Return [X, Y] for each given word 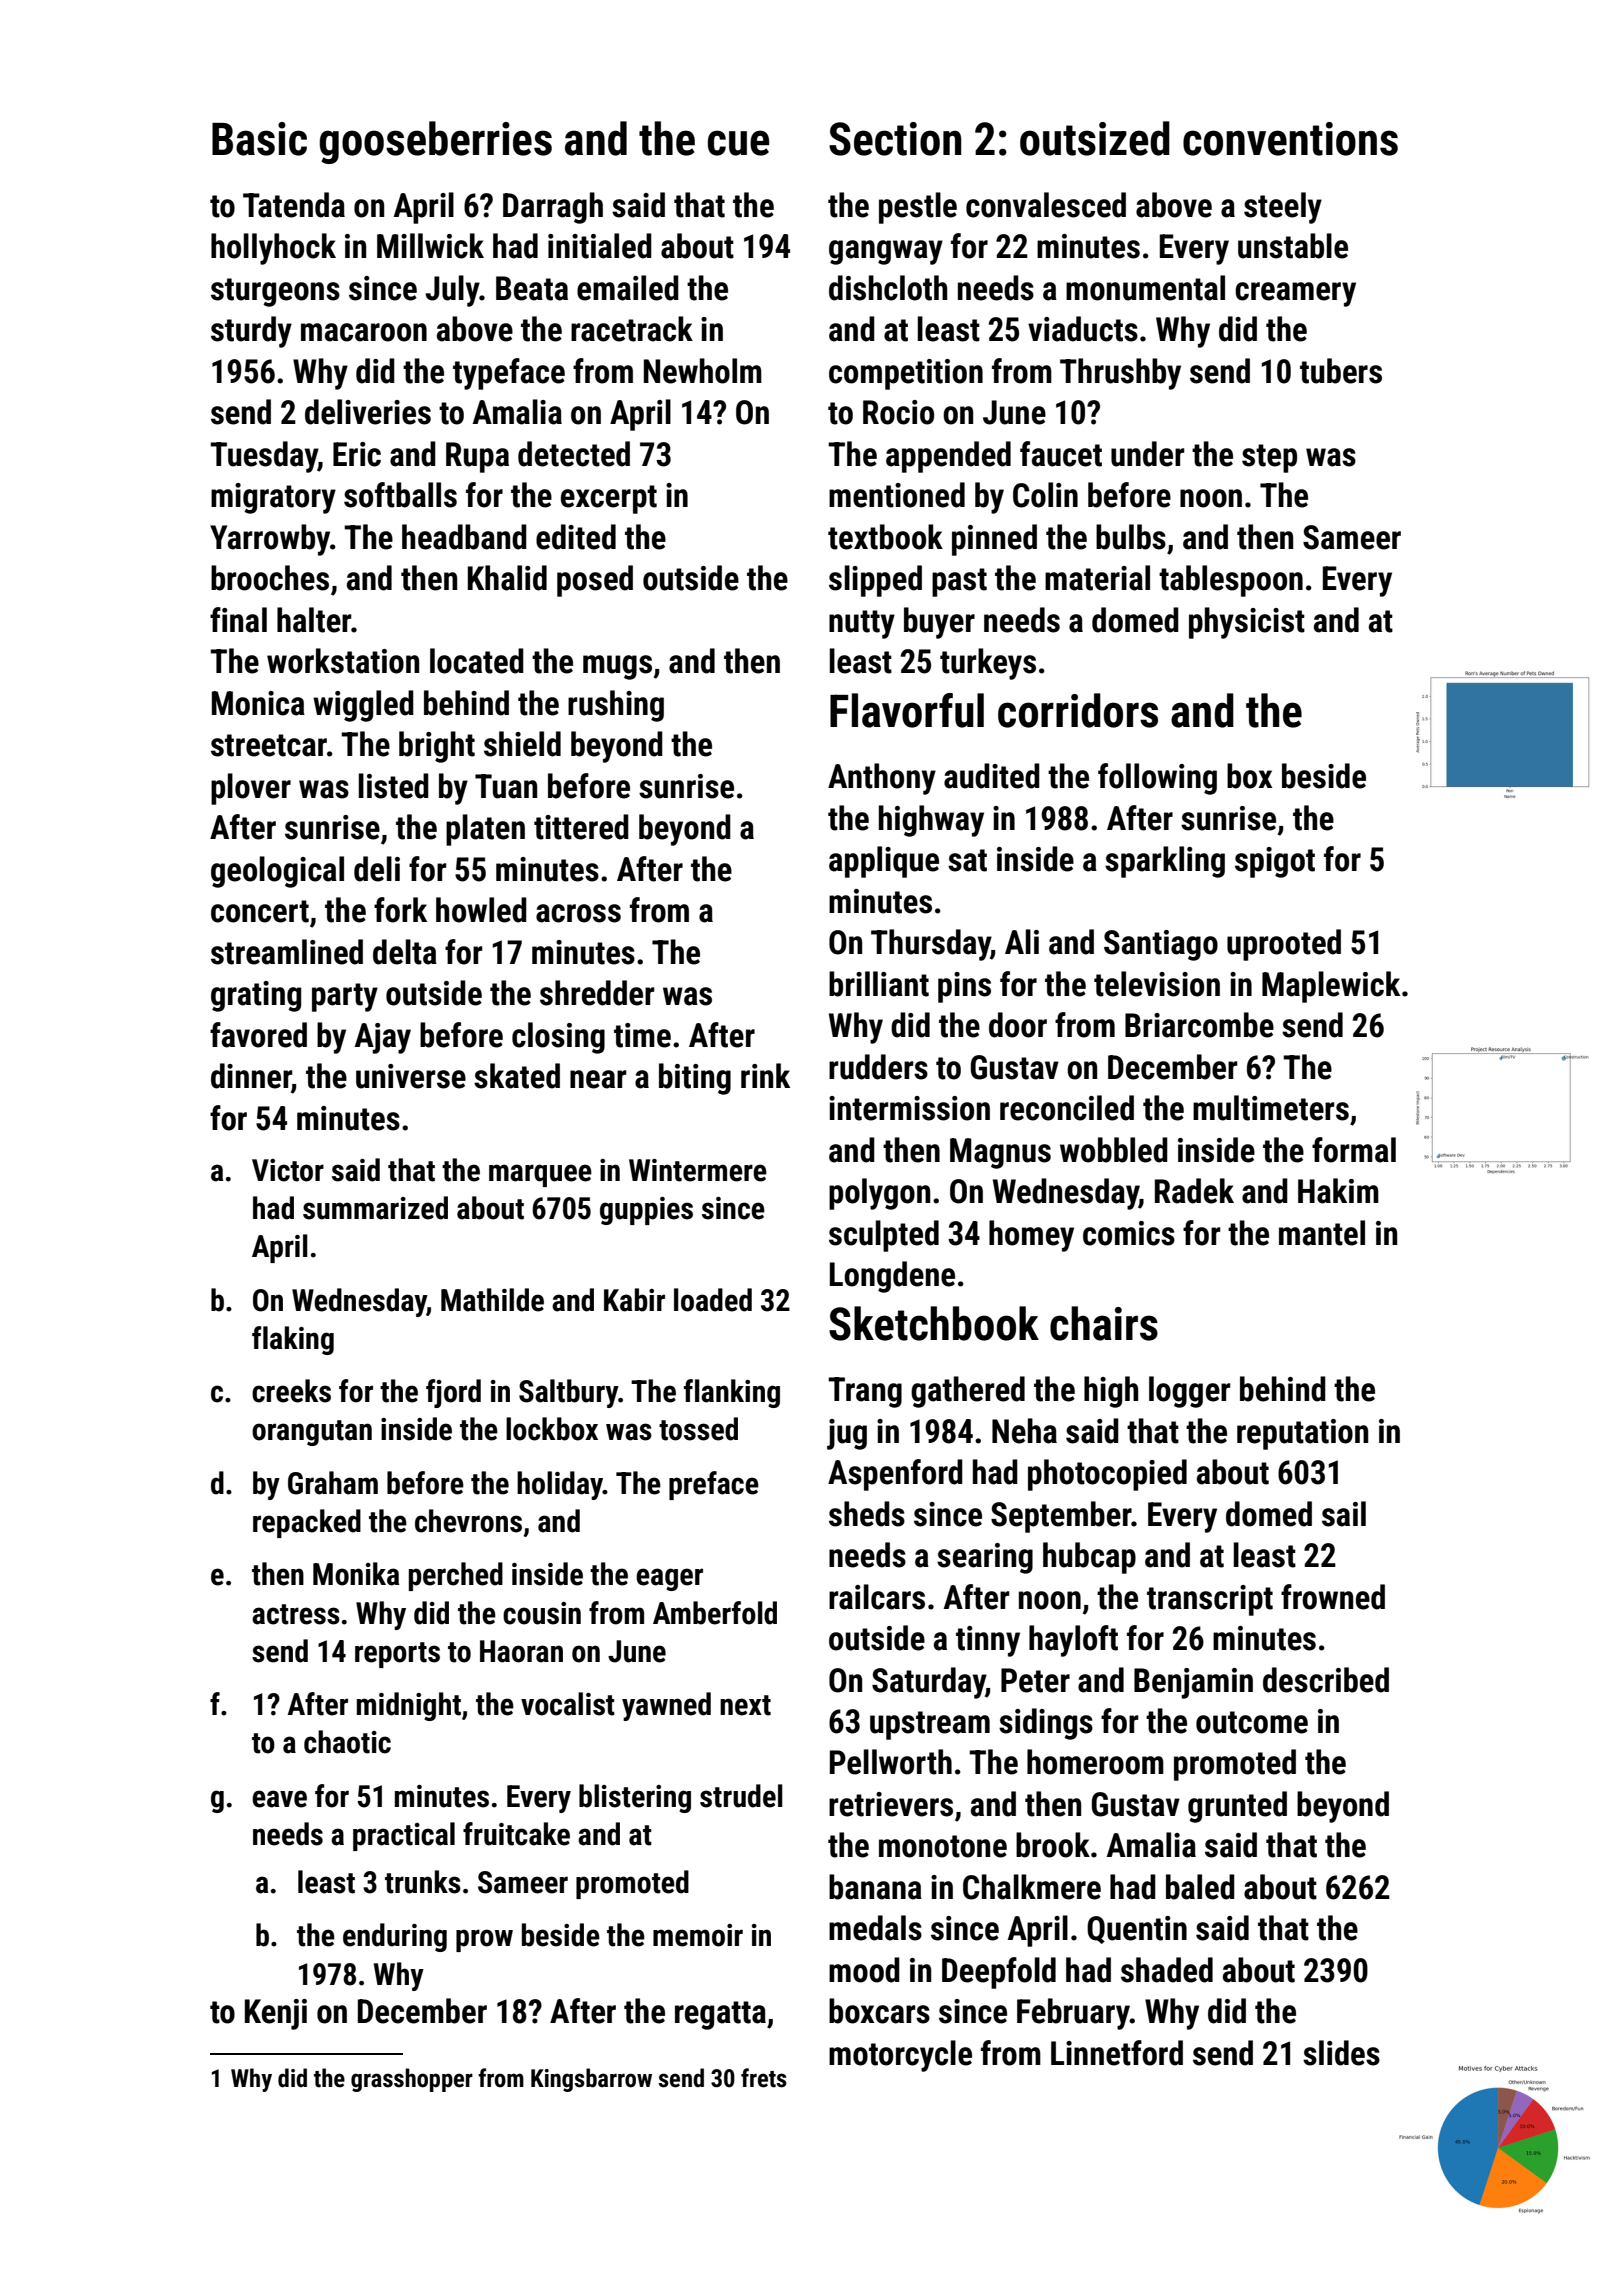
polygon [879, 1194]
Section [895, 139]
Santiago [1161, 945]
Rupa [477, 457]
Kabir [634, 1300]
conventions [1290, 139]
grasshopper [412, 2080]
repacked [307, 1523]
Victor [288, 1170]
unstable [1293, 246]
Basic [259, 139]
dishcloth [888, 288]
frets [764, 2078]
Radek [1194, 1191]
